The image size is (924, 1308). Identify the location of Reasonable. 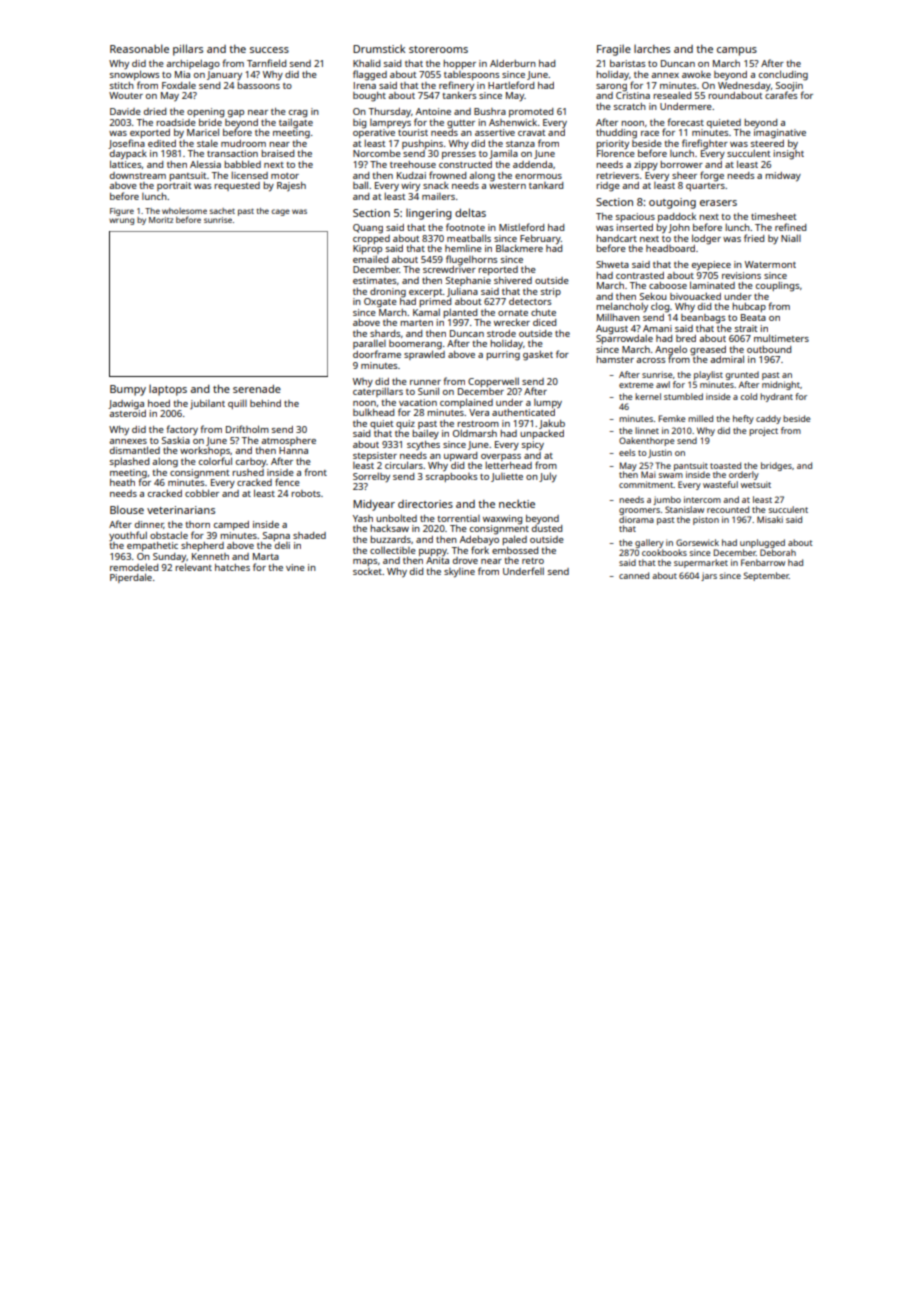
(139, 48).
